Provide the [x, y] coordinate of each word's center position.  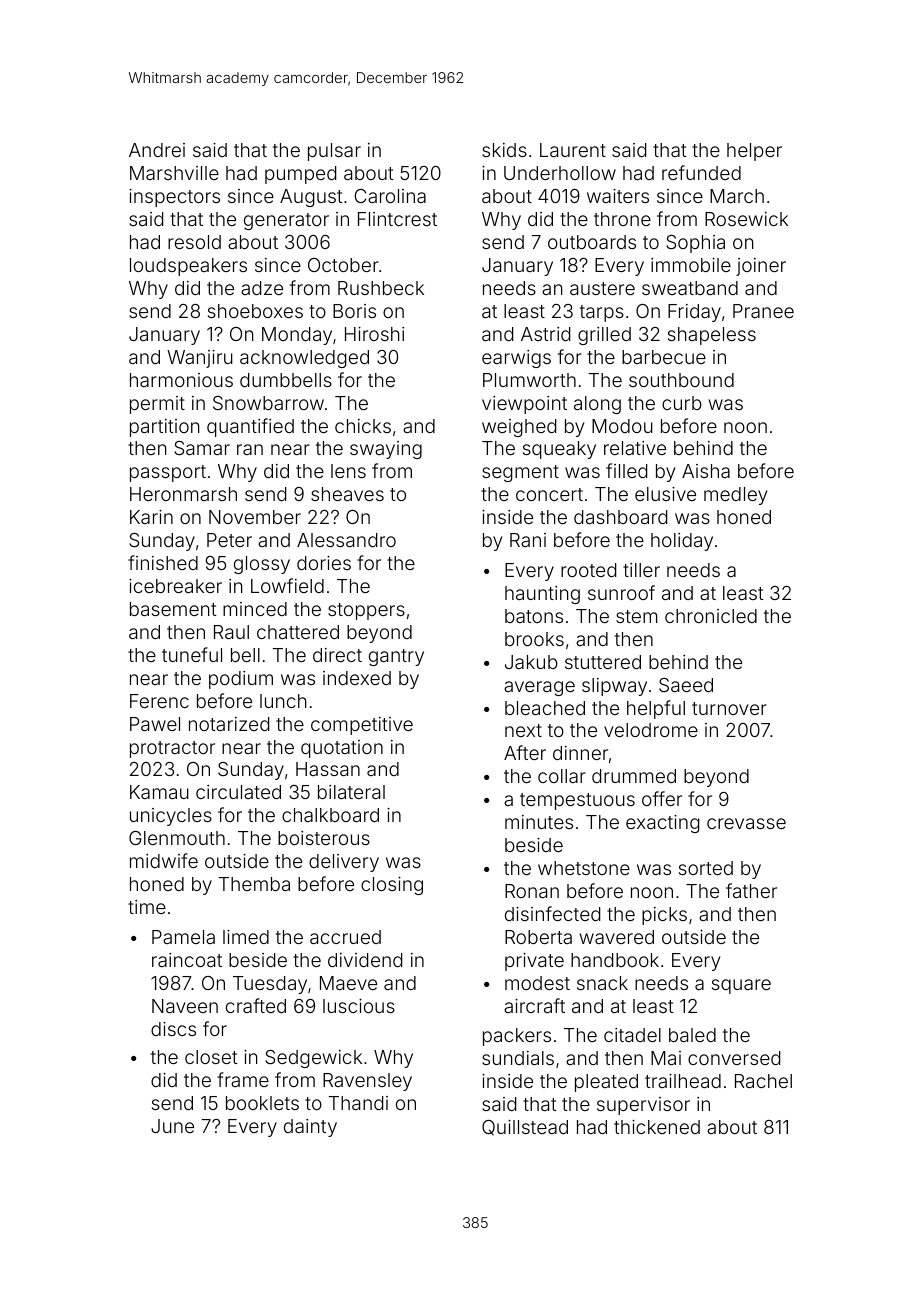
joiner [761, 267]
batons [534, 616]
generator [286, 221]
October [343, 265]
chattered [298, 632]
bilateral [351, 792]
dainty [310, 1128]
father [751, 890]
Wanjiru [200, 359]
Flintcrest [397, 219]
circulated [238, 792]
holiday [682, 542]
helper [754, 152]
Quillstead [525, 1128]
